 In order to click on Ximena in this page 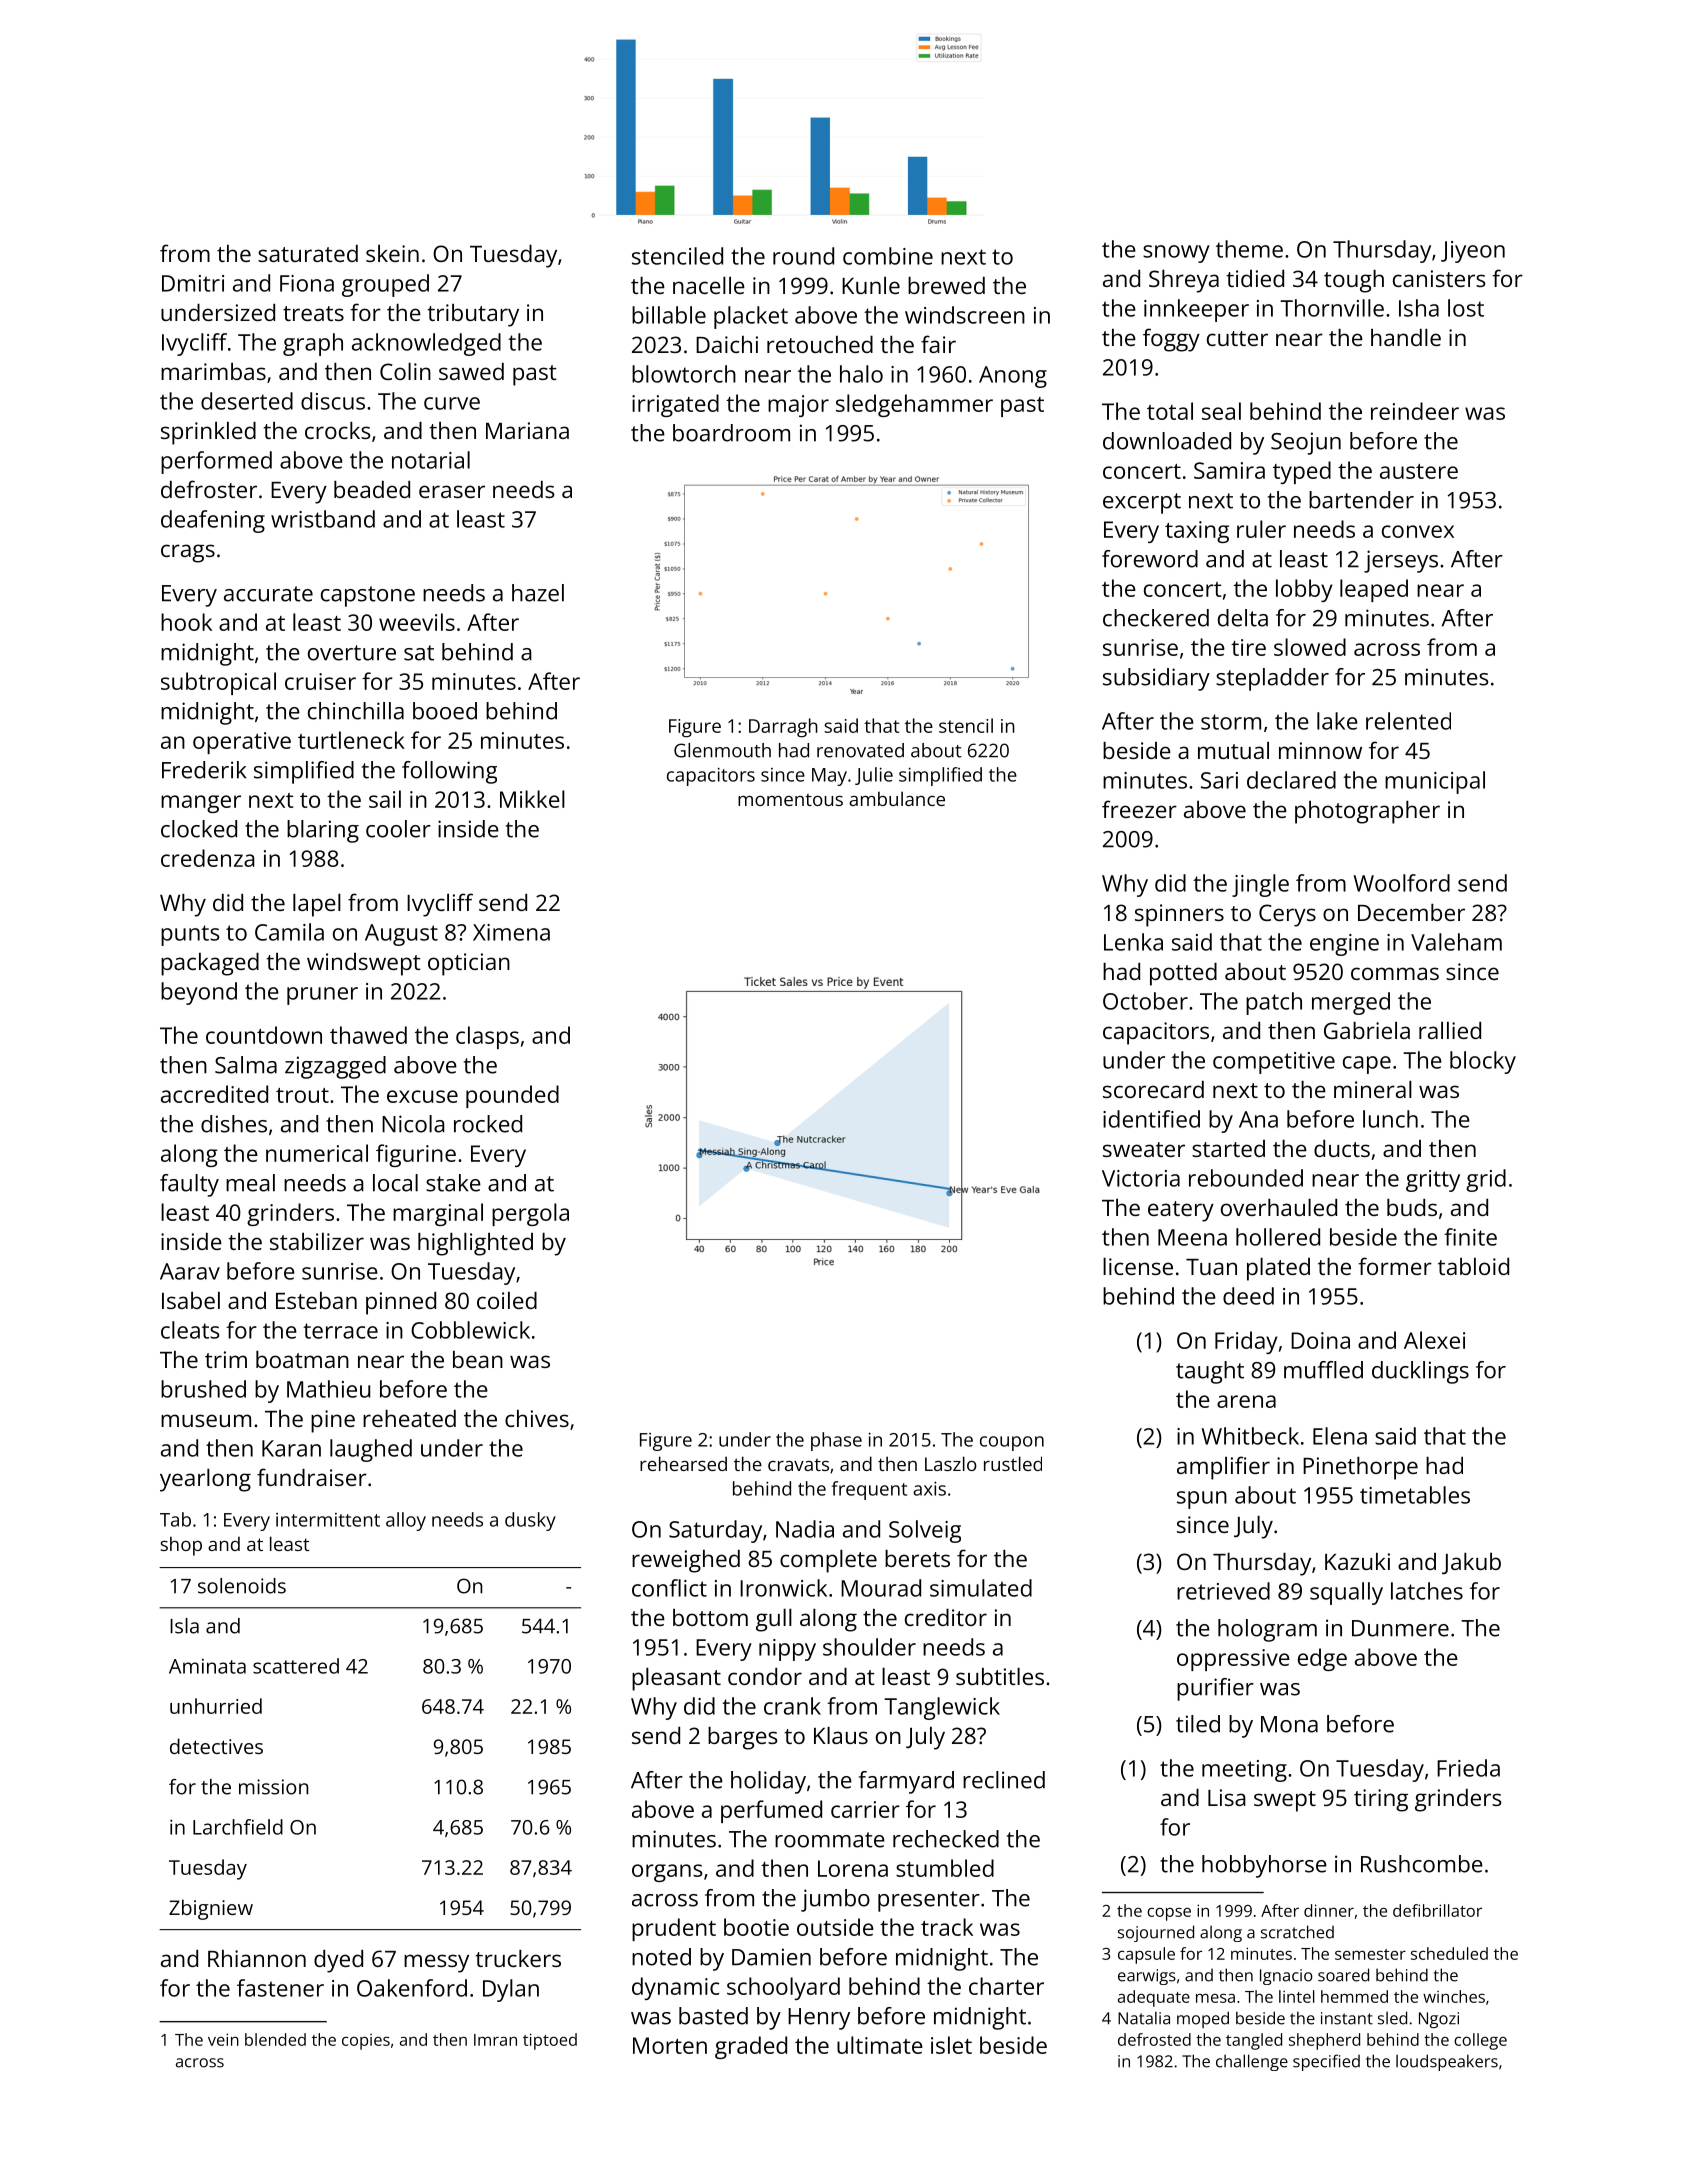, I will do `click(511, 932)`.
